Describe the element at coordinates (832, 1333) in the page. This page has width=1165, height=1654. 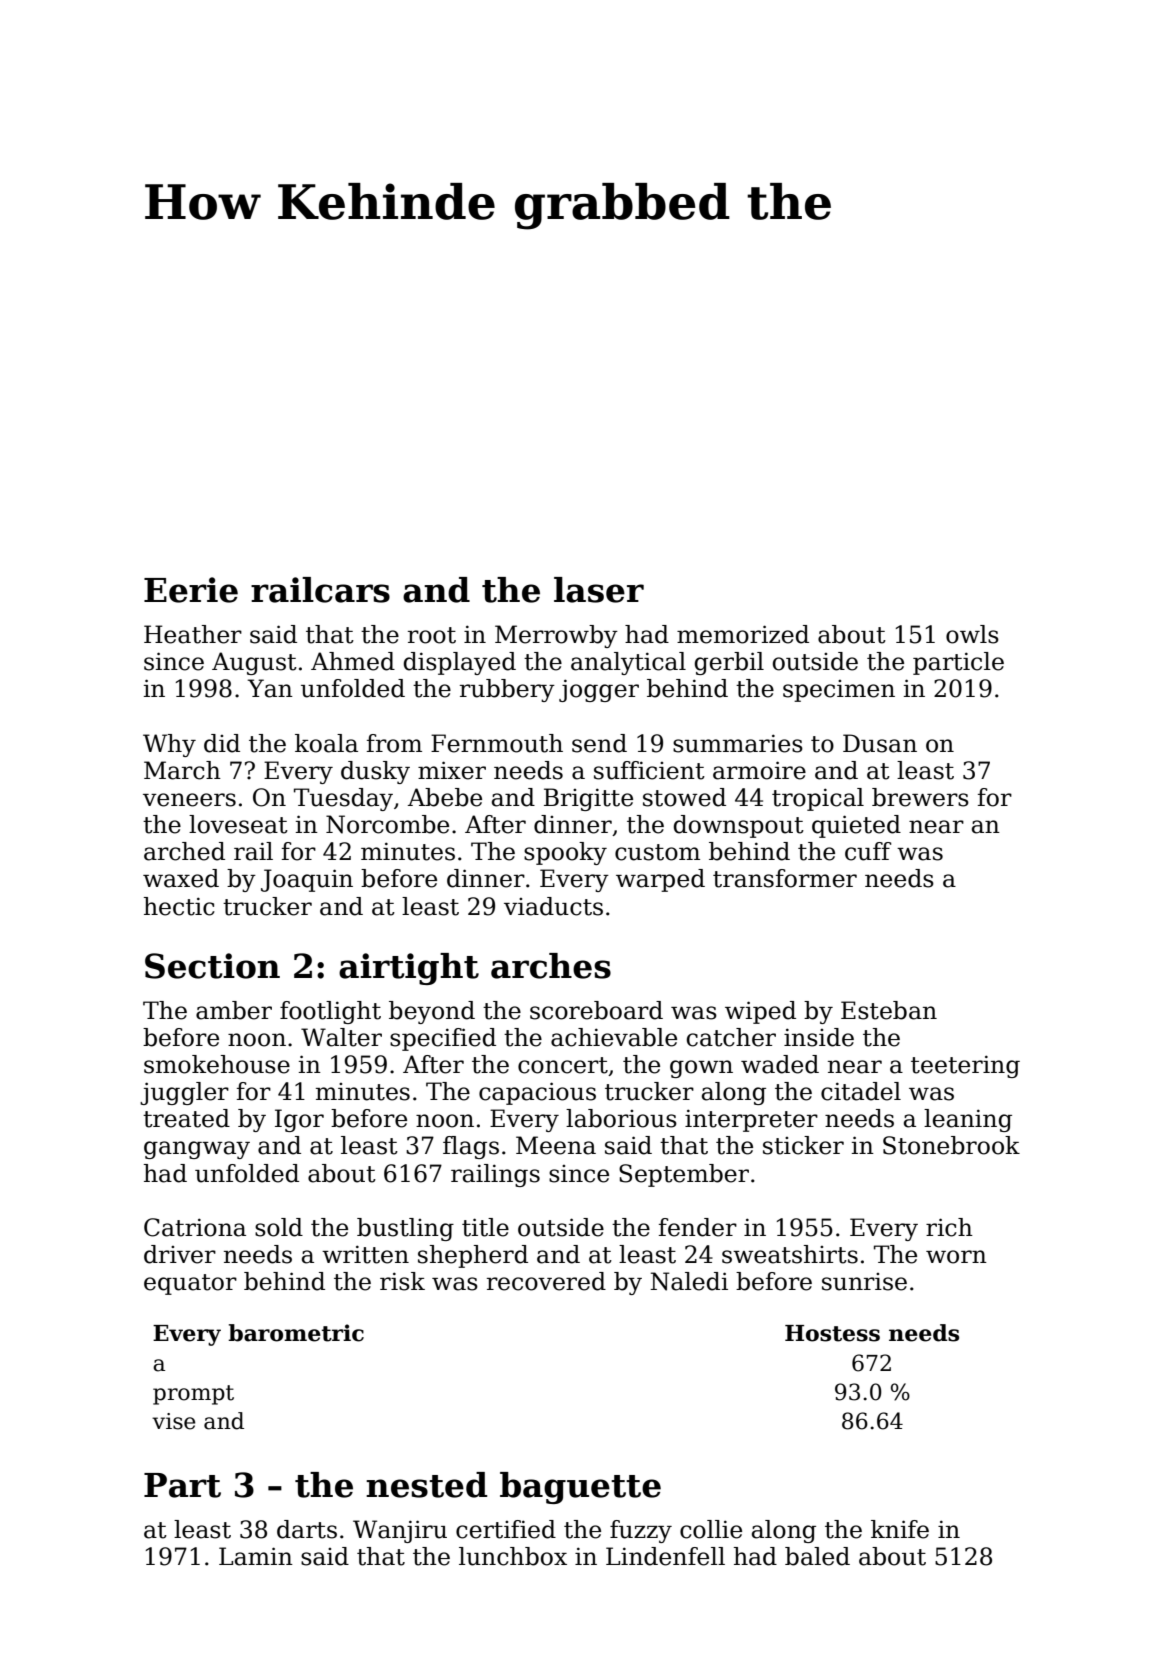
I see `Hostess` at that location.
